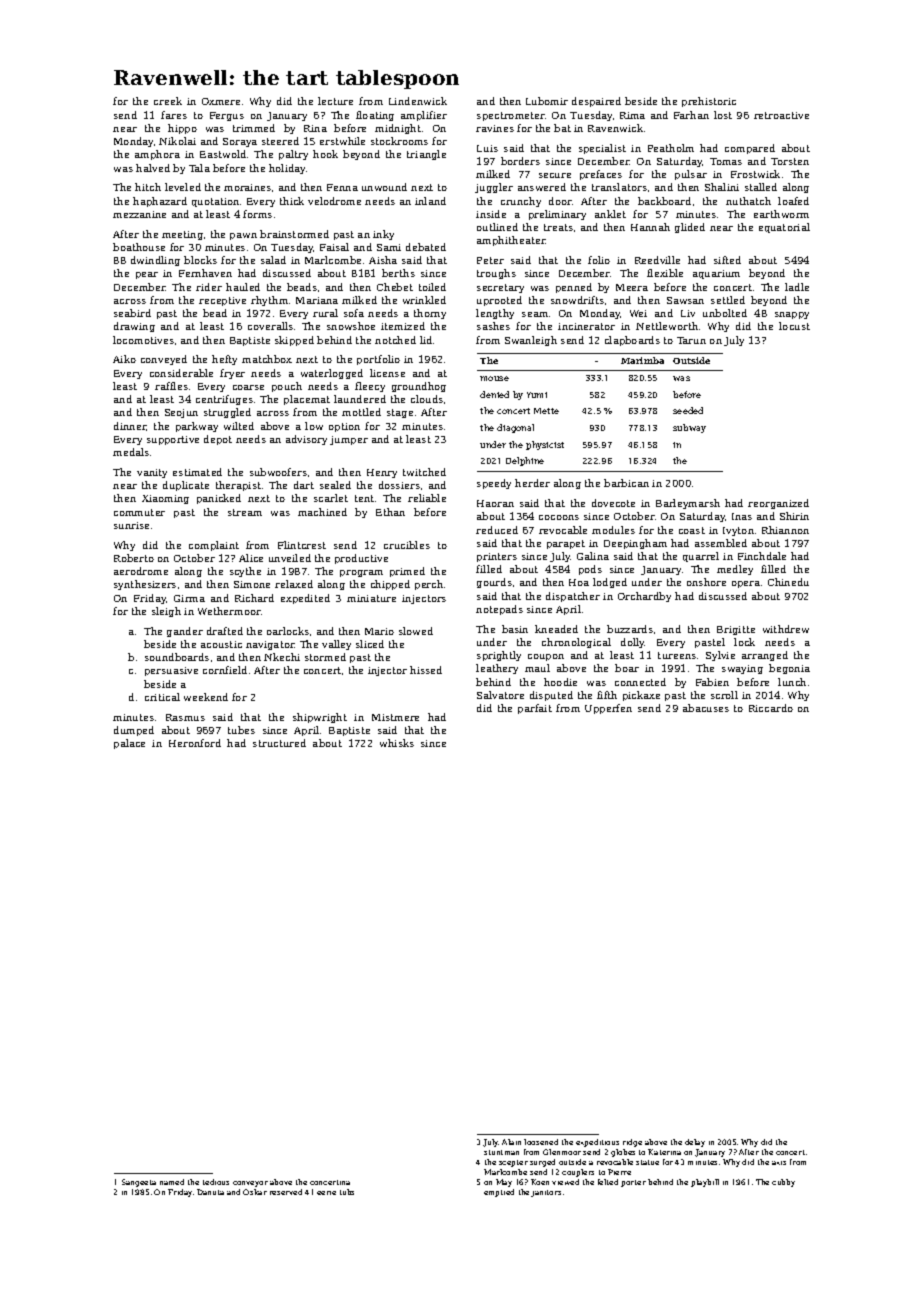  I want to click on vanity, so click(152, 473).
